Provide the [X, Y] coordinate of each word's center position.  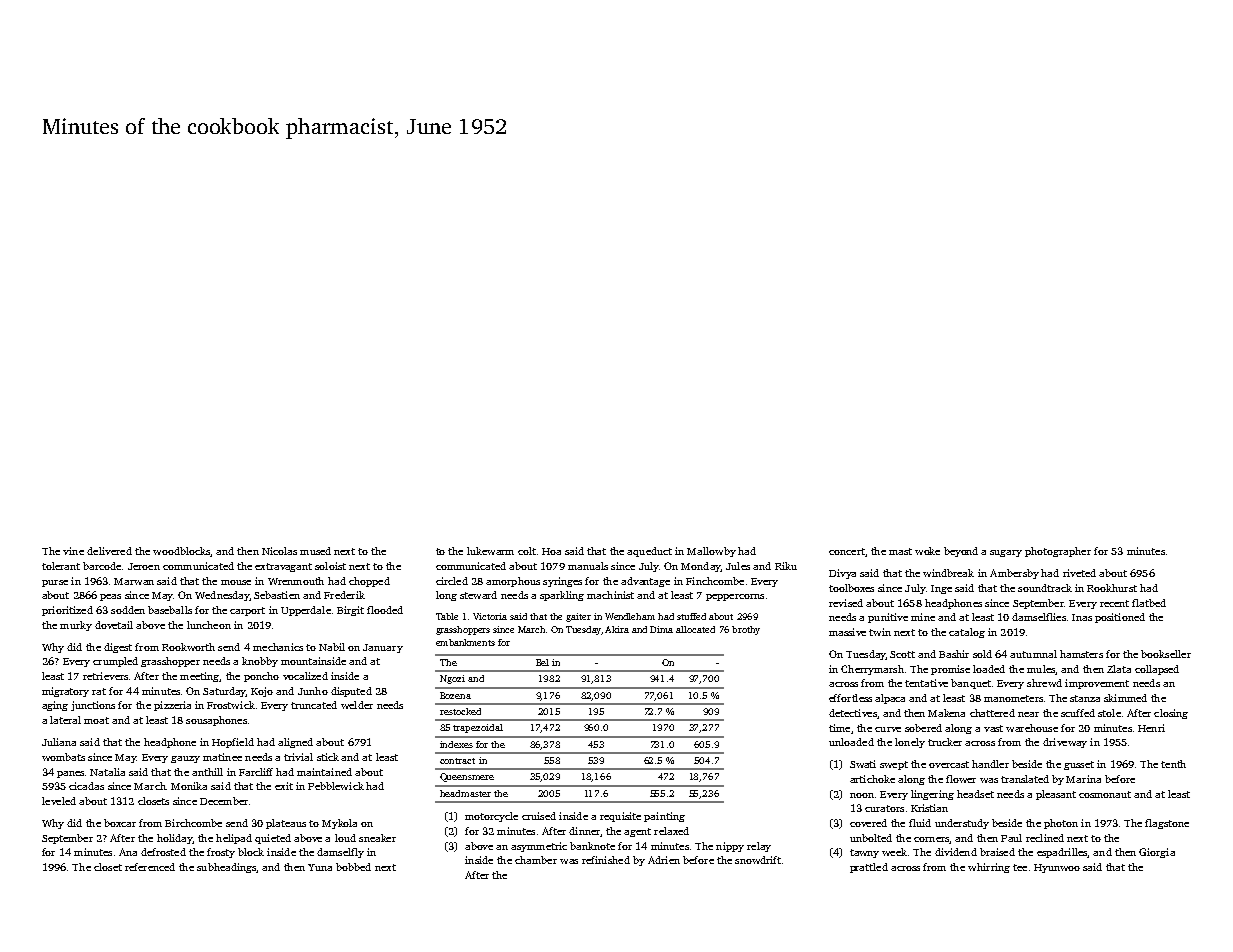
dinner [584, 831]
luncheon [209, 625]
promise [950, 670]
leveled [59, 801]
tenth [1173, 764]
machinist [610, 595]
